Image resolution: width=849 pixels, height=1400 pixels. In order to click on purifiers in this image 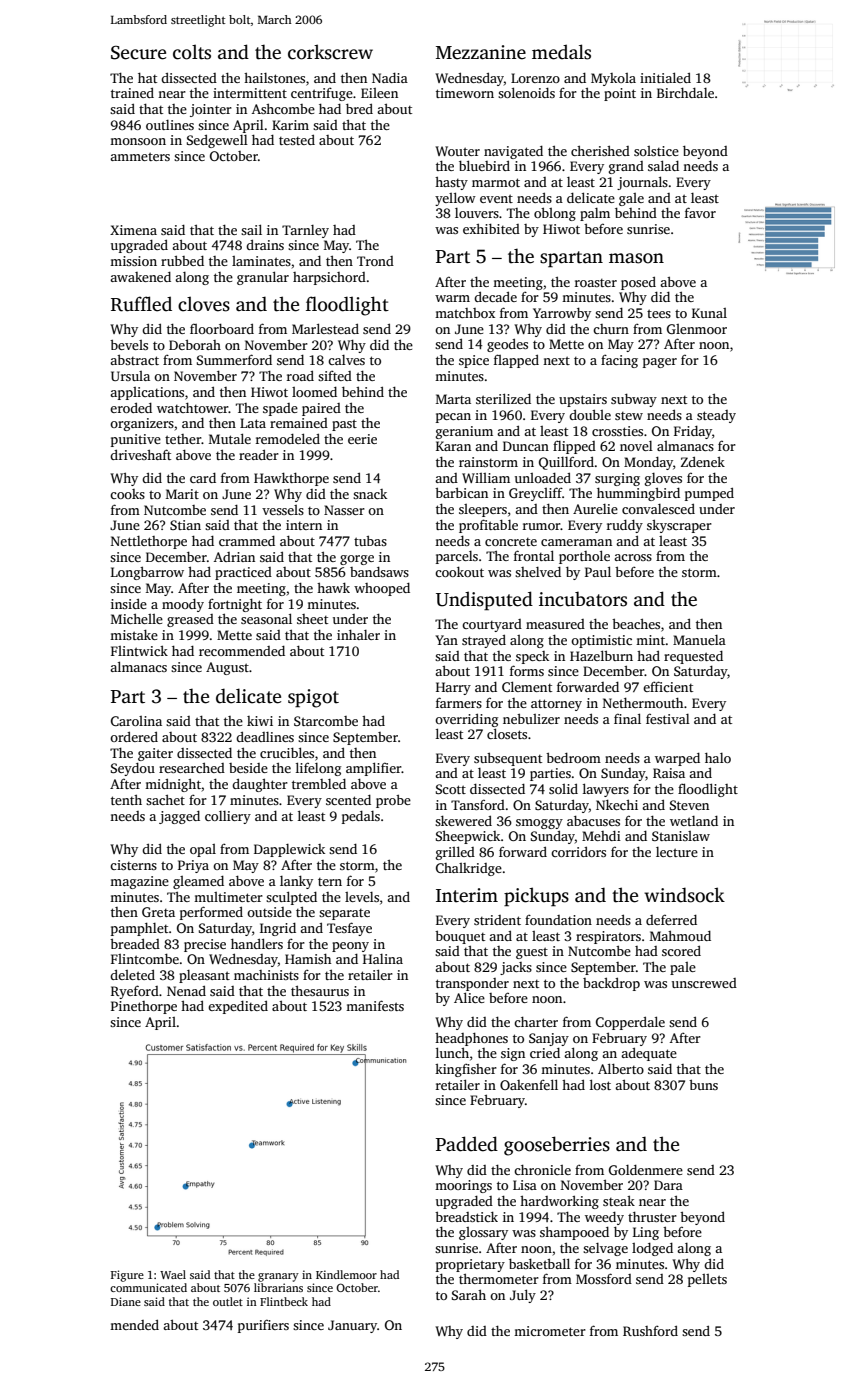, I will do `click(263, 1326)`.
